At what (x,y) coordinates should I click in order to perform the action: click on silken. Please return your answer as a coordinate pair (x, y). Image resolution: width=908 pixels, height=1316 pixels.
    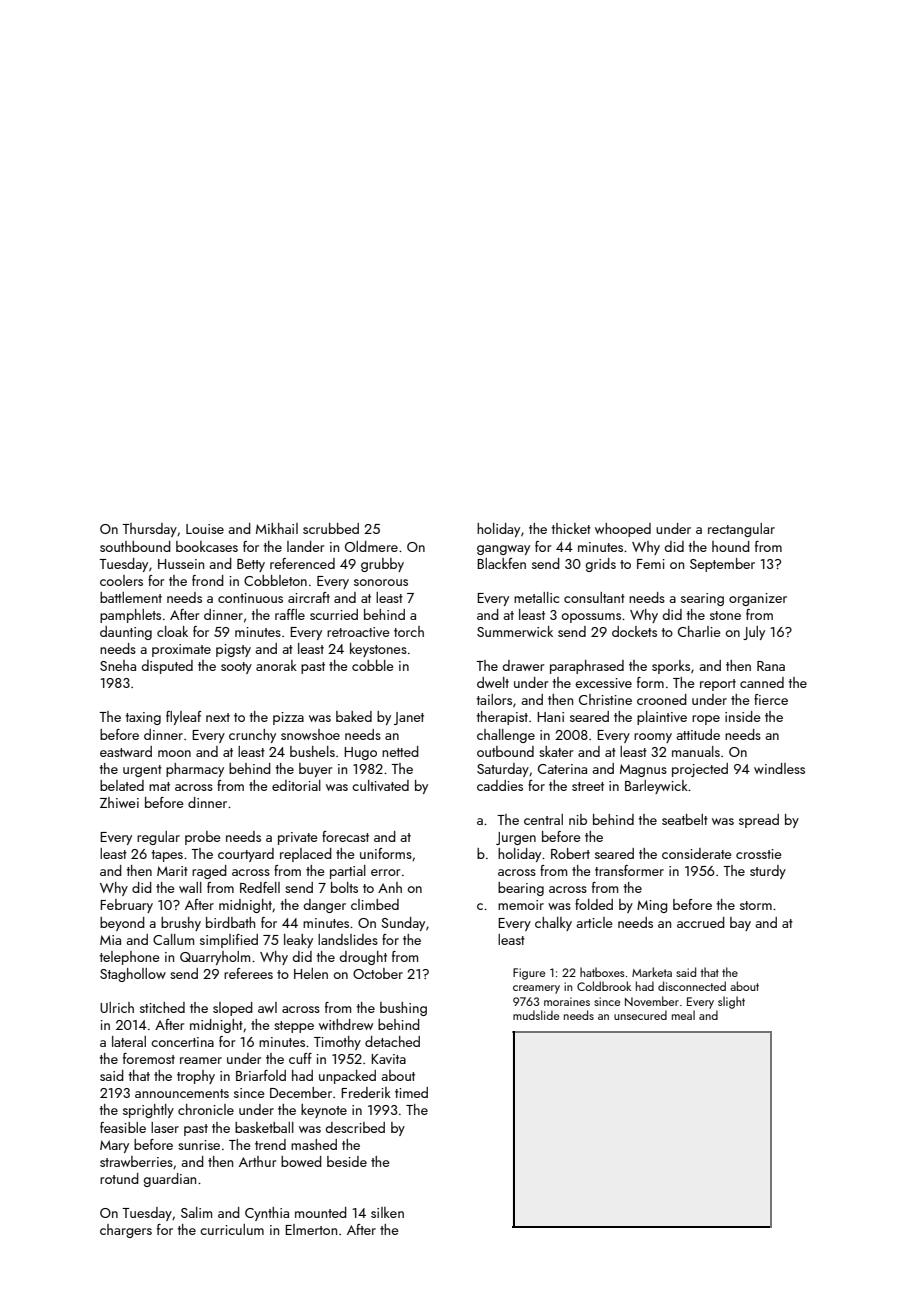
    Looking at the image, I should click on (387, 1212).
